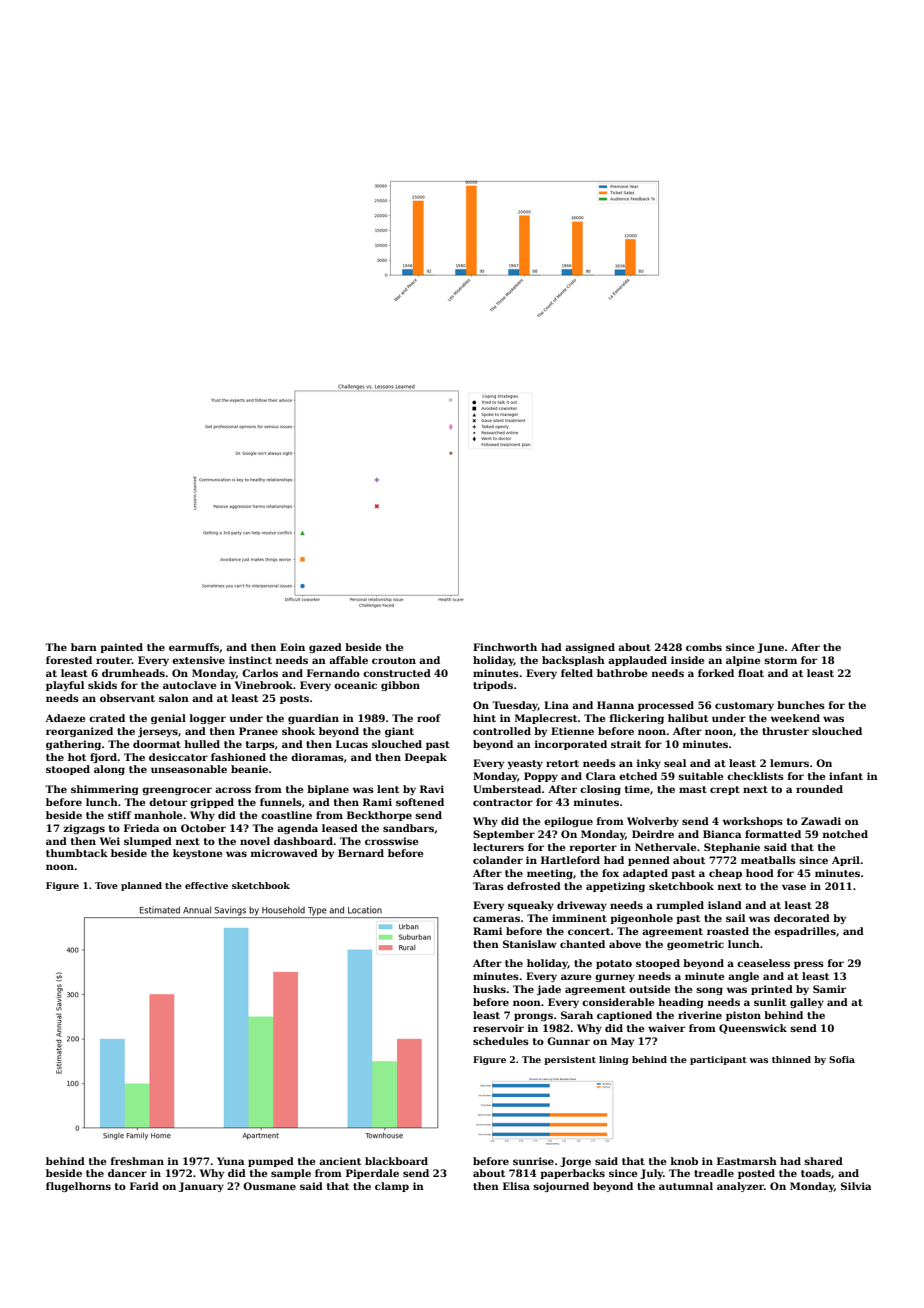  Describe the element at coordinates (704, 647) in the screenshot. I see `combs` at that location.
